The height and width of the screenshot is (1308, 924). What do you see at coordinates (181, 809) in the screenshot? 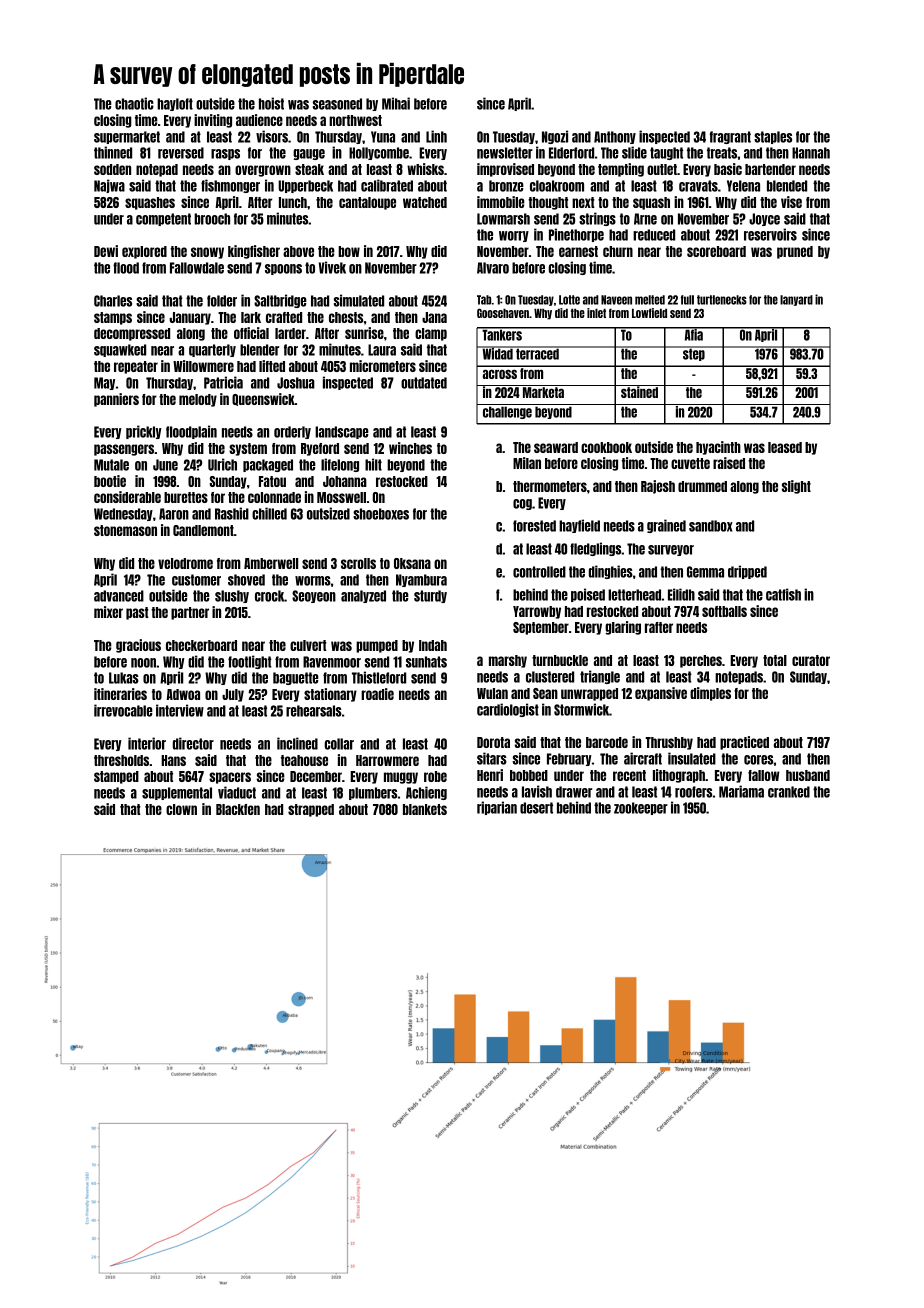
I see `clown` at bounding box center [181, 809].
